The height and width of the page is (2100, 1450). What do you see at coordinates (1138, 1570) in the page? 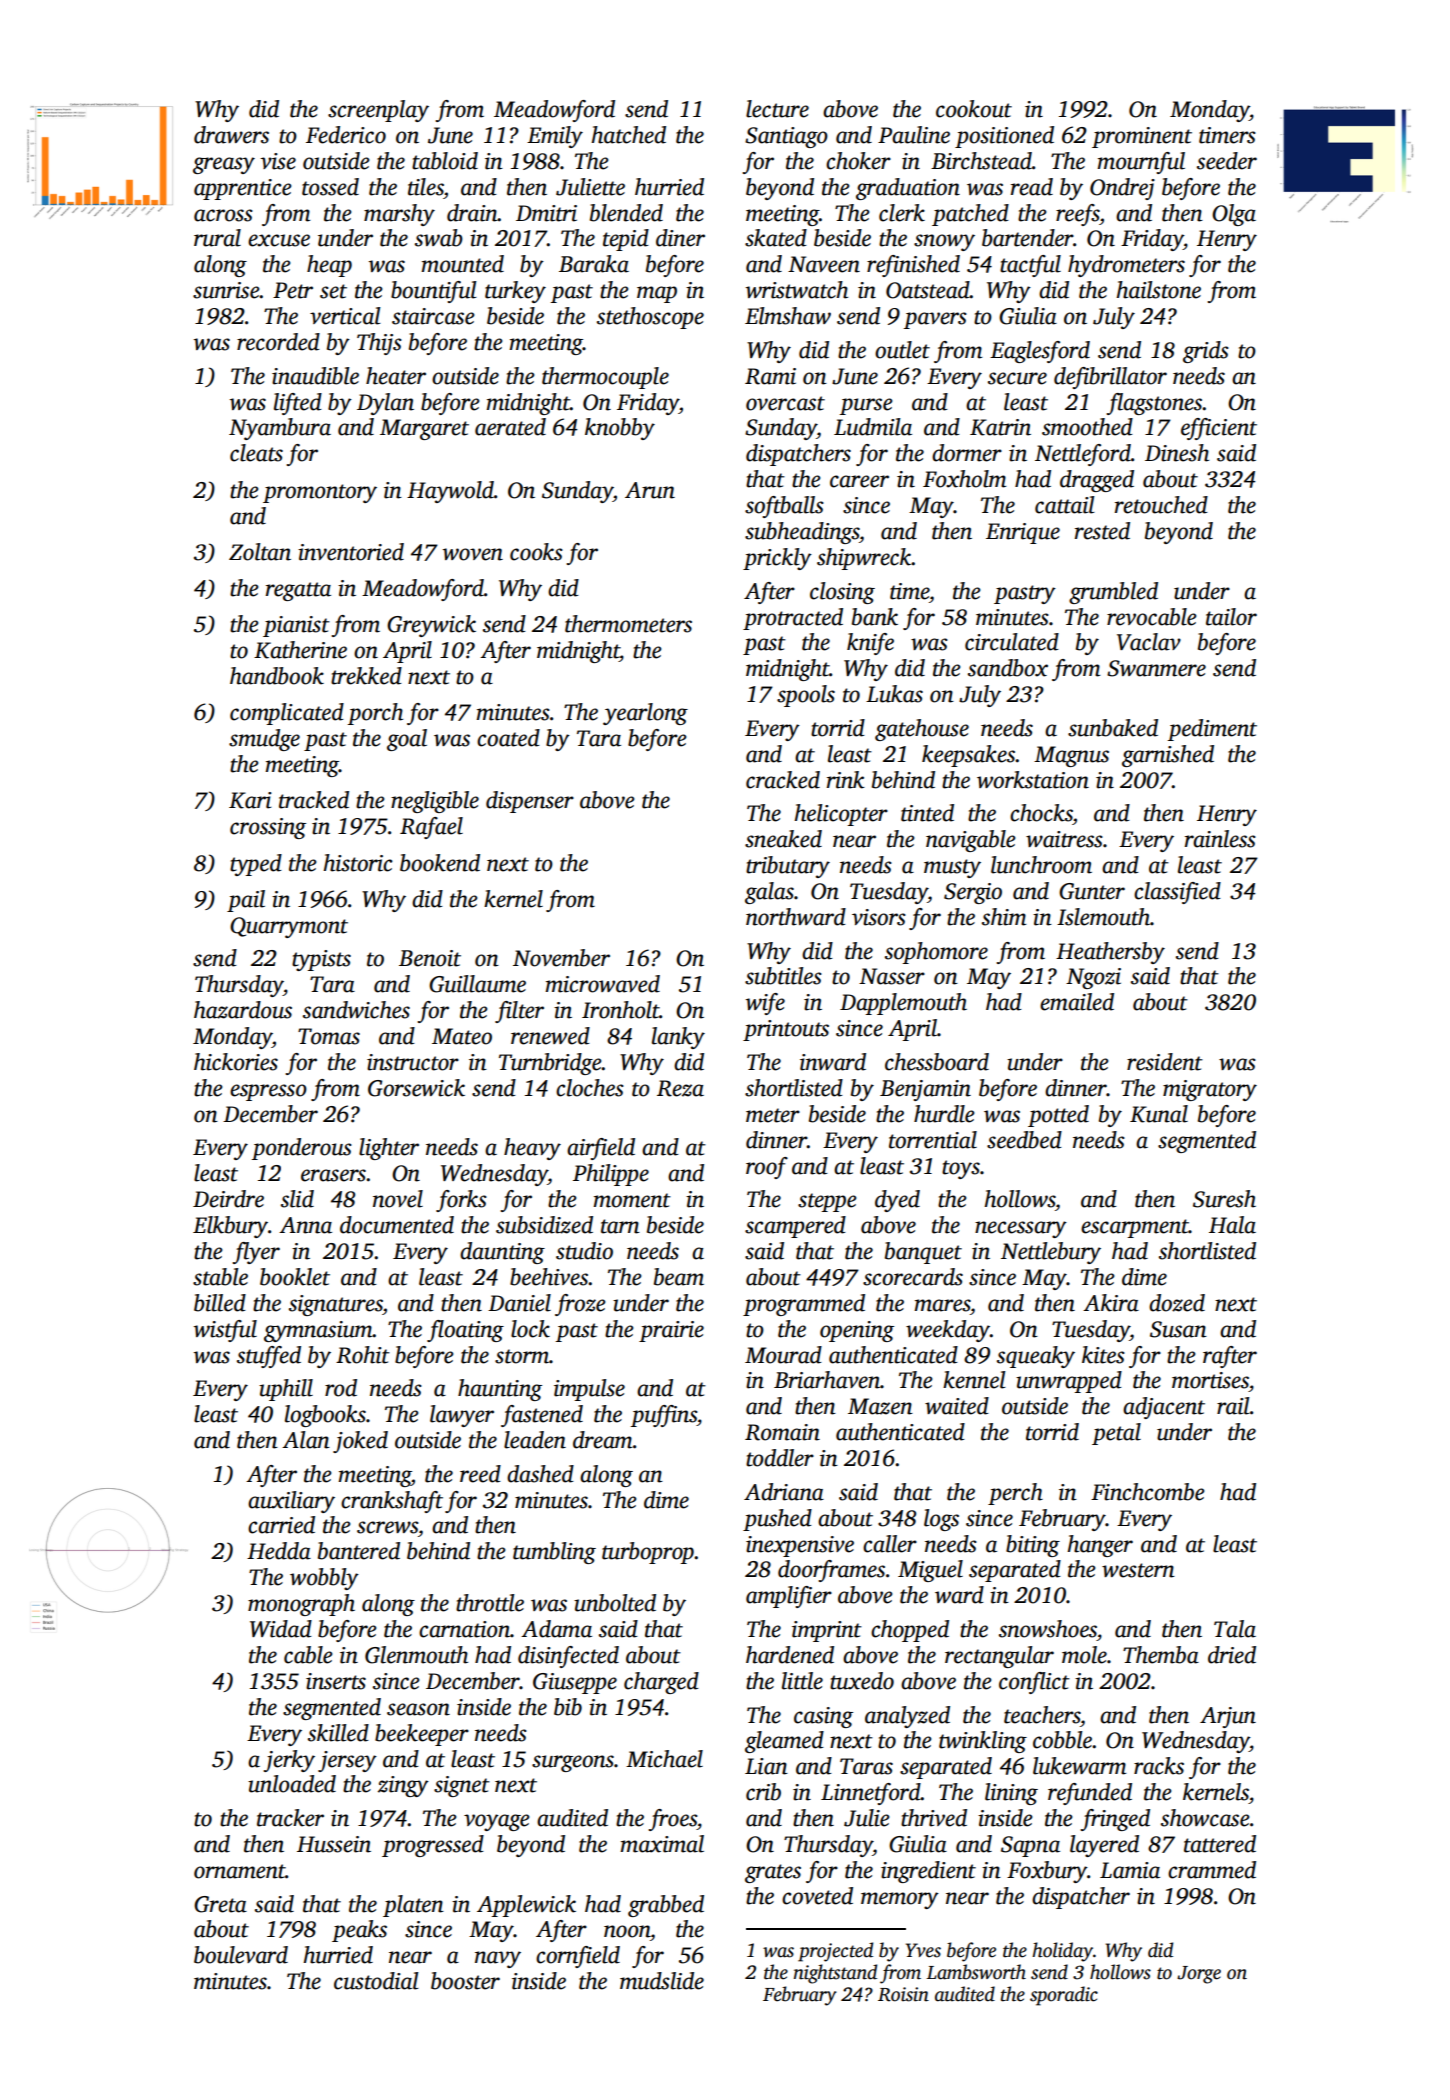
I see `western` at bounding box center [1138, 1570].
